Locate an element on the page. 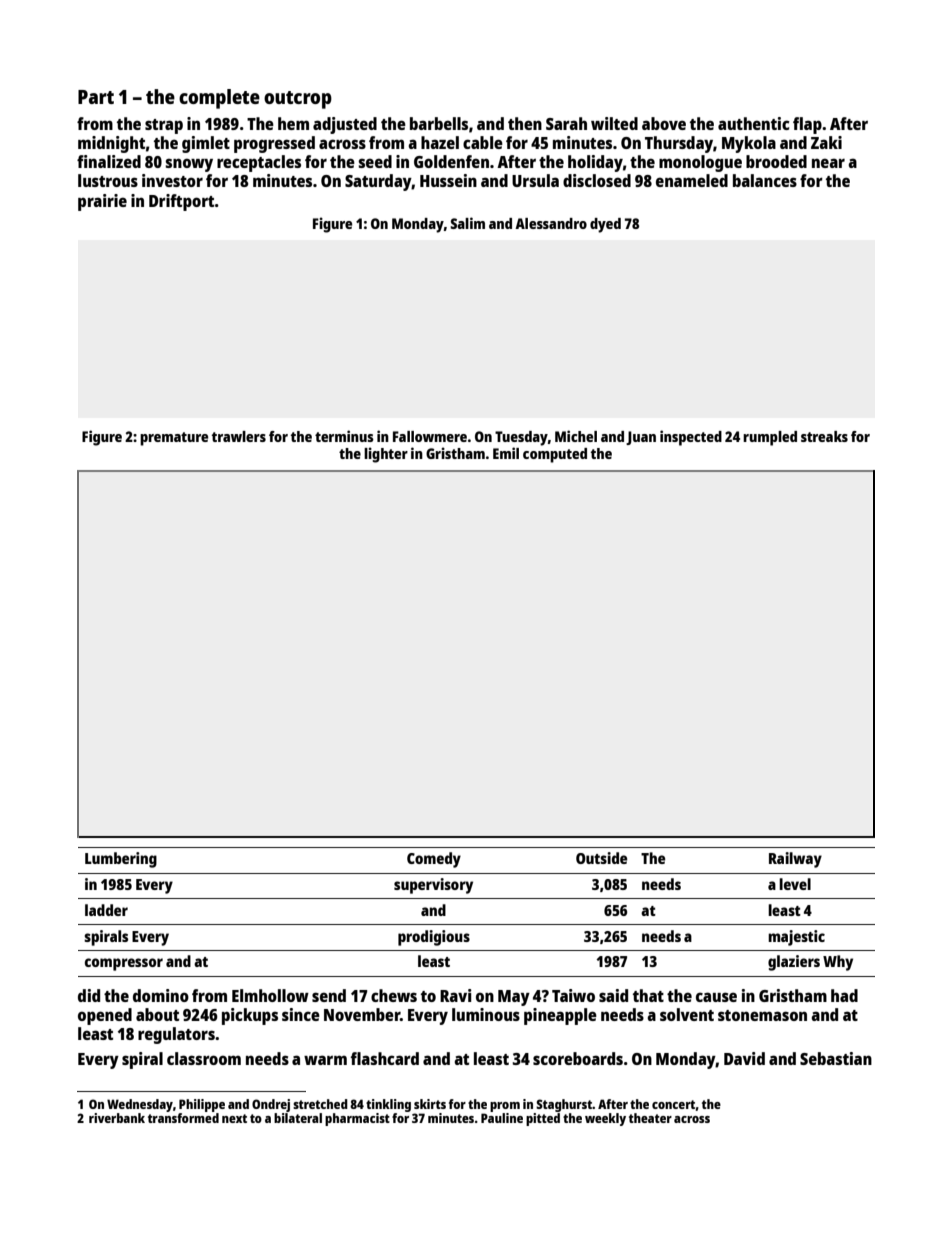  Driftport is located at coordinates (182, 202).
